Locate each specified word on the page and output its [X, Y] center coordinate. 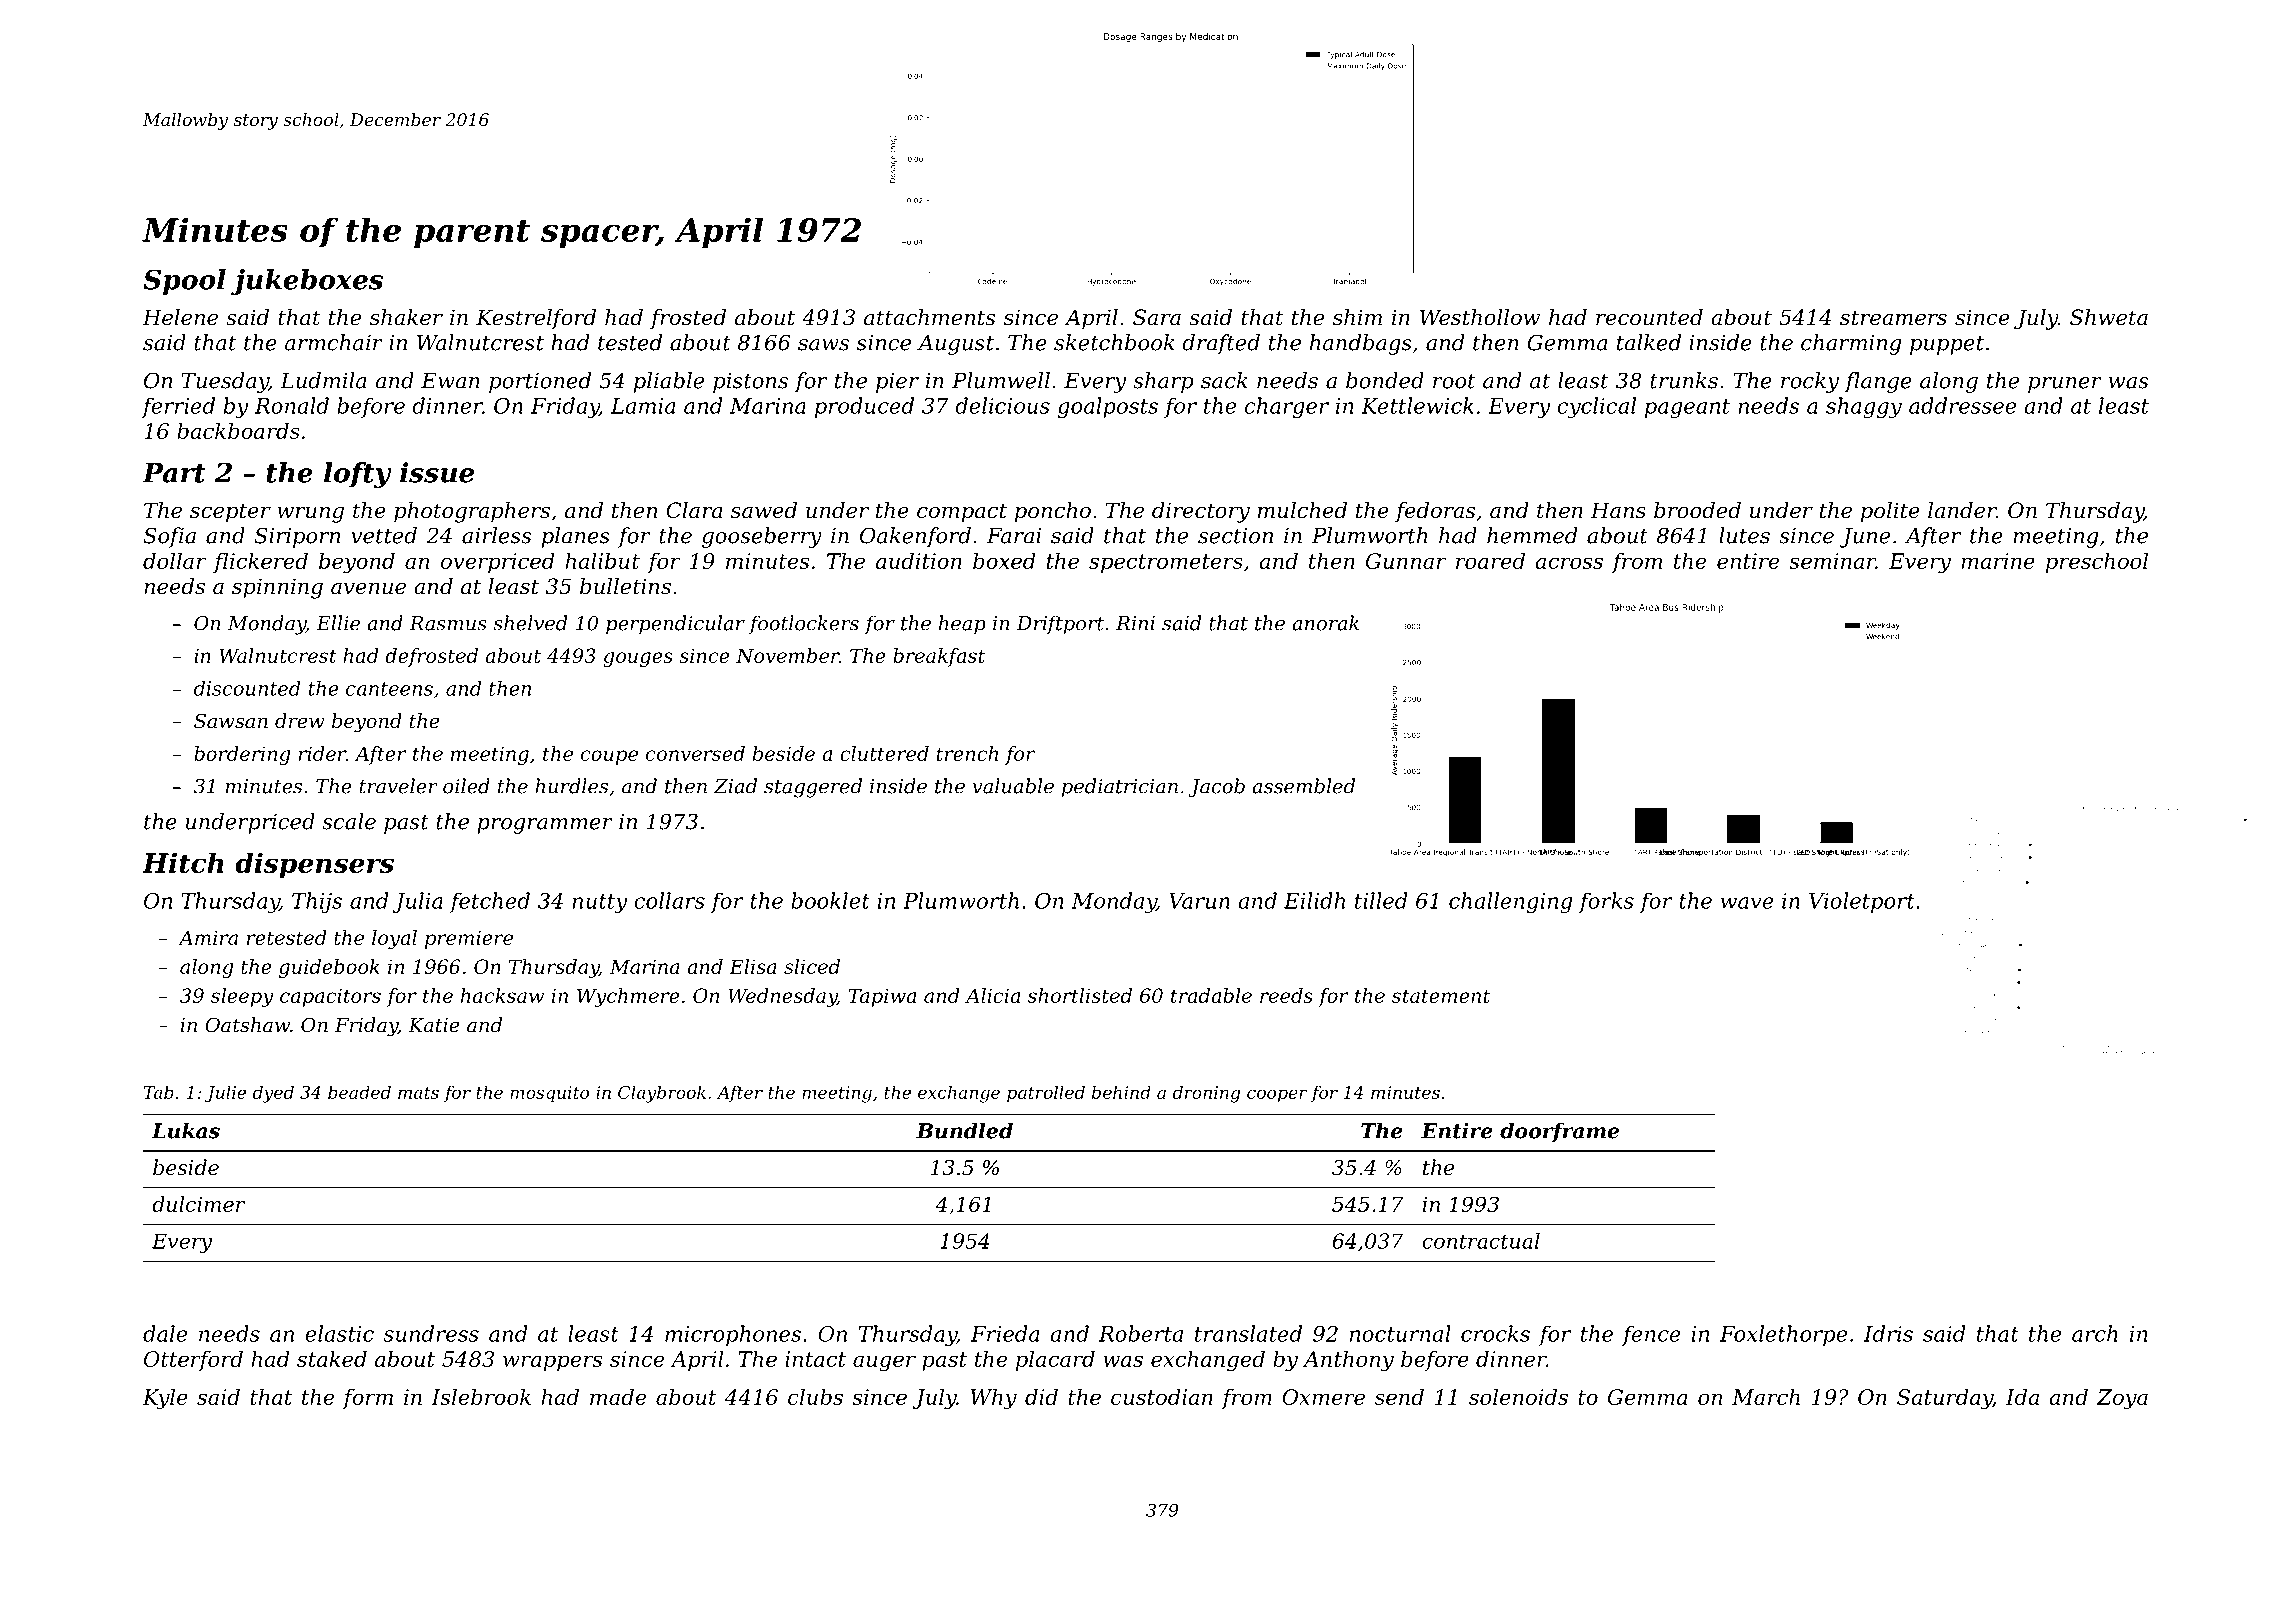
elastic [339, 1333]
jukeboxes [307, 282]
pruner [2065, 385]
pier [897, 383]
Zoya [2122, 1399]
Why [994, 1399]
